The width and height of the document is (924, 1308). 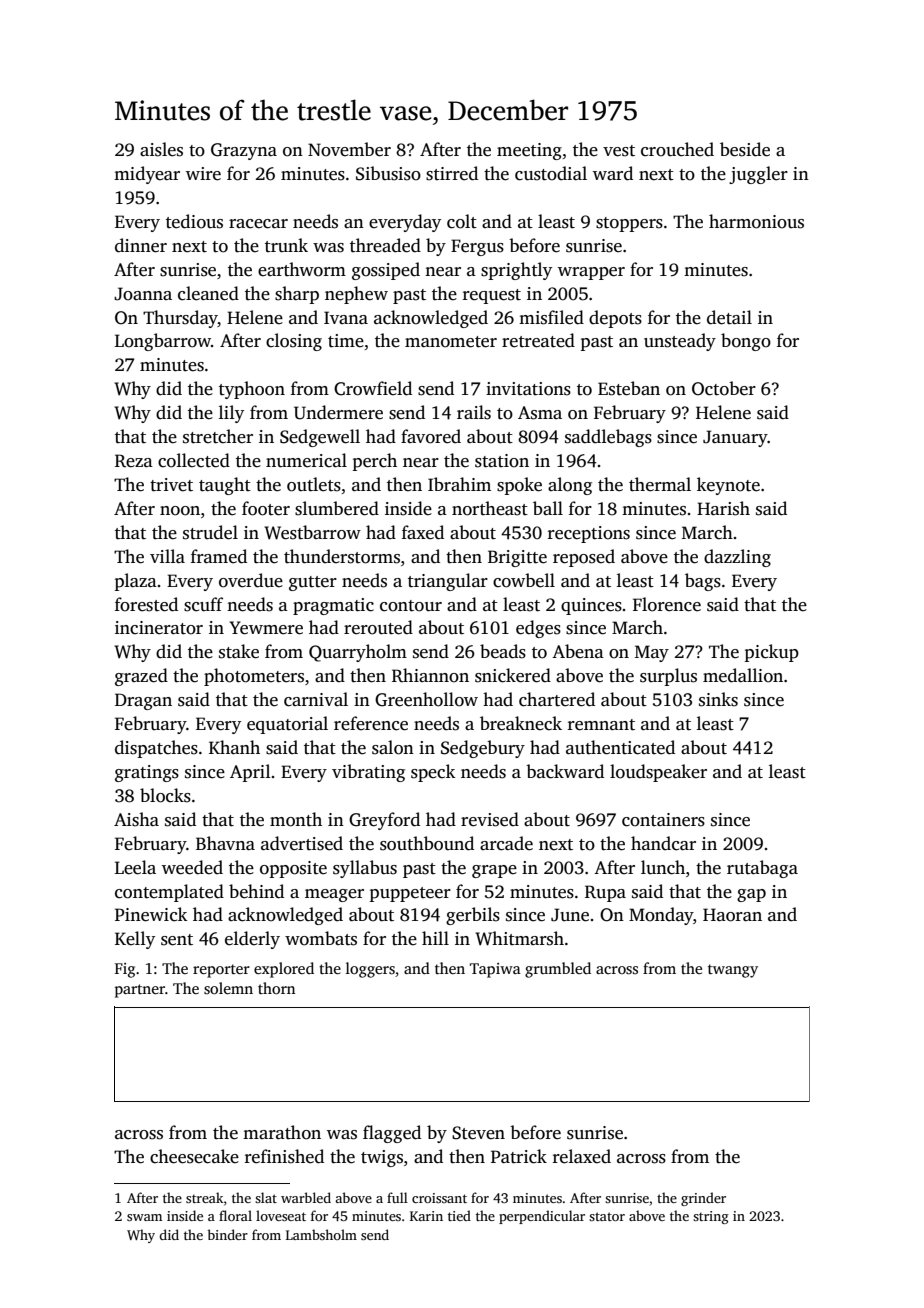 I want to click on loveseat, so click(x=281, y=1215).
